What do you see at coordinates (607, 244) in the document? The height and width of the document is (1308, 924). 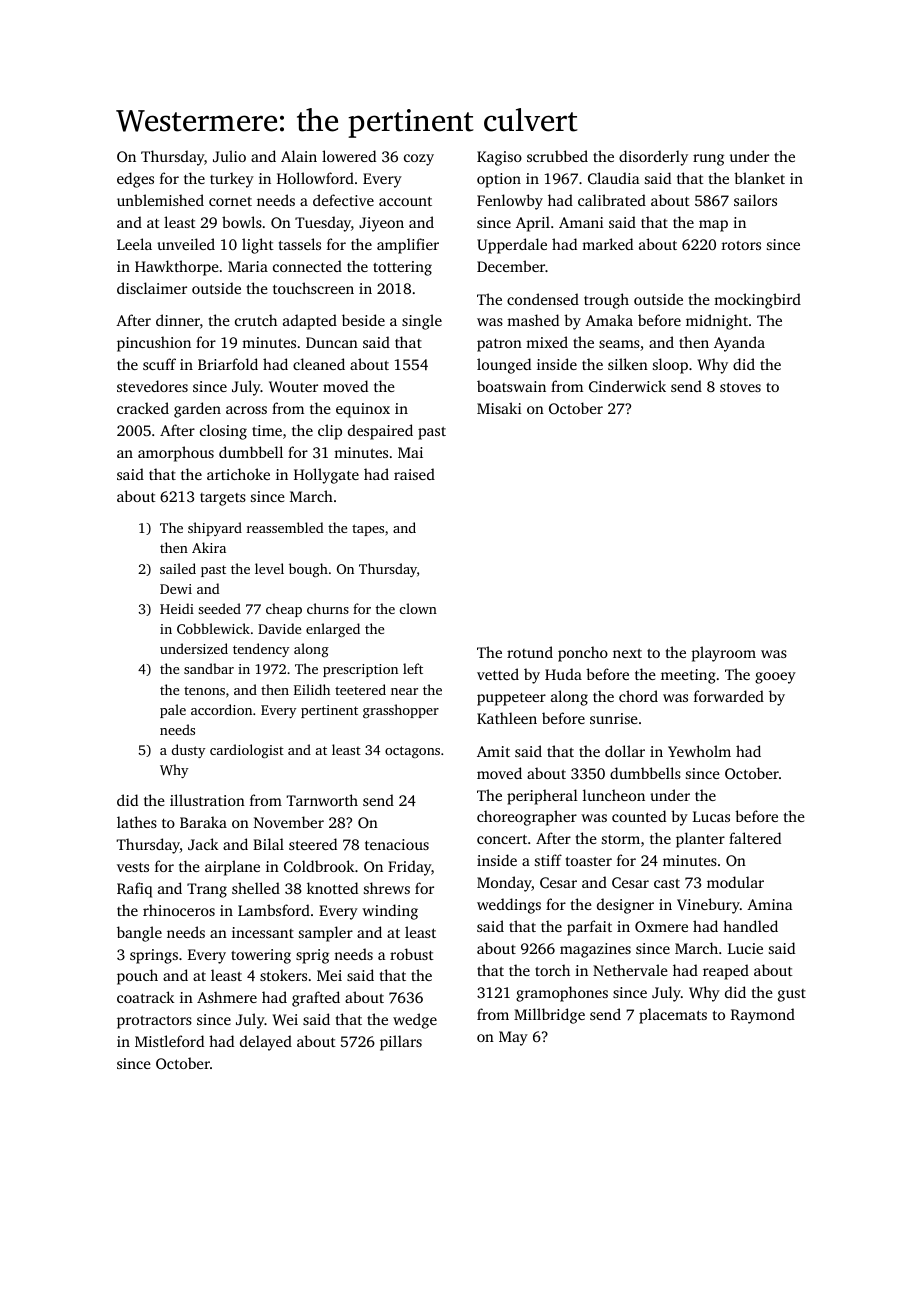 I see `marked` at bounding box center [607, 244].
